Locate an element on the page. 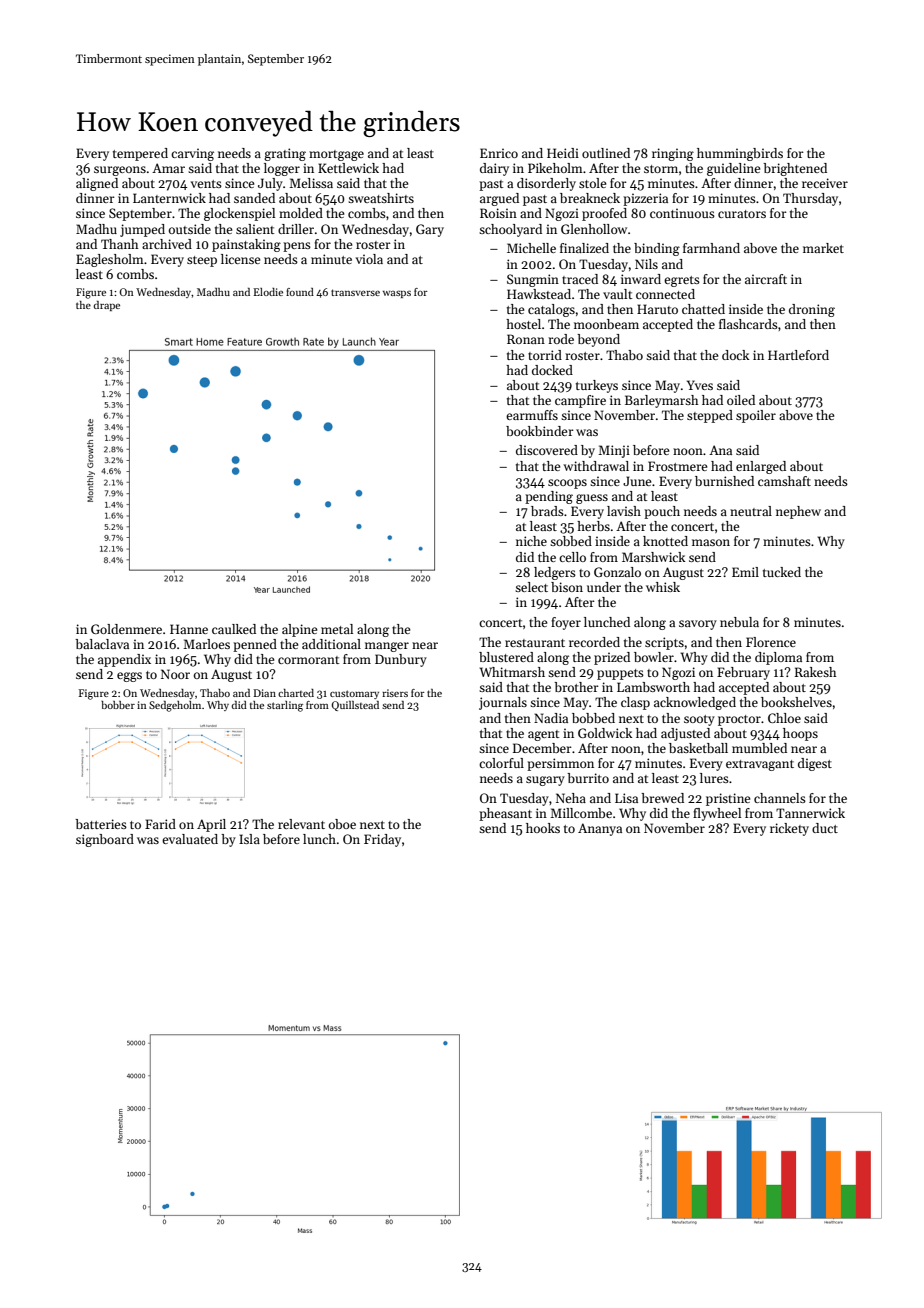 The height and width of the document is (1308, 924). aligned is located at coordinates (97, 184).
